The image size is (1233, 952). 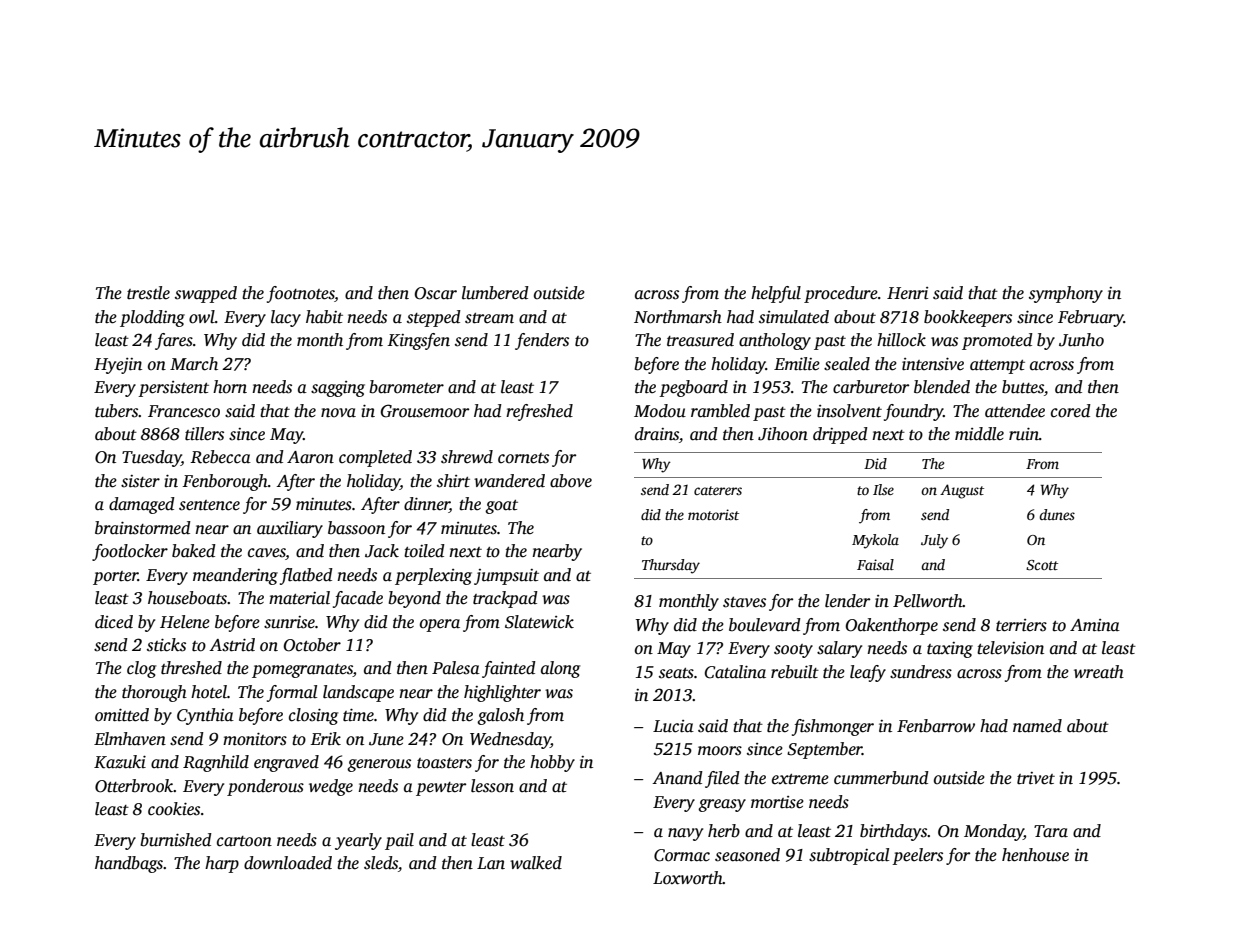 I want to click on drains, so click(x=657, y=434).
